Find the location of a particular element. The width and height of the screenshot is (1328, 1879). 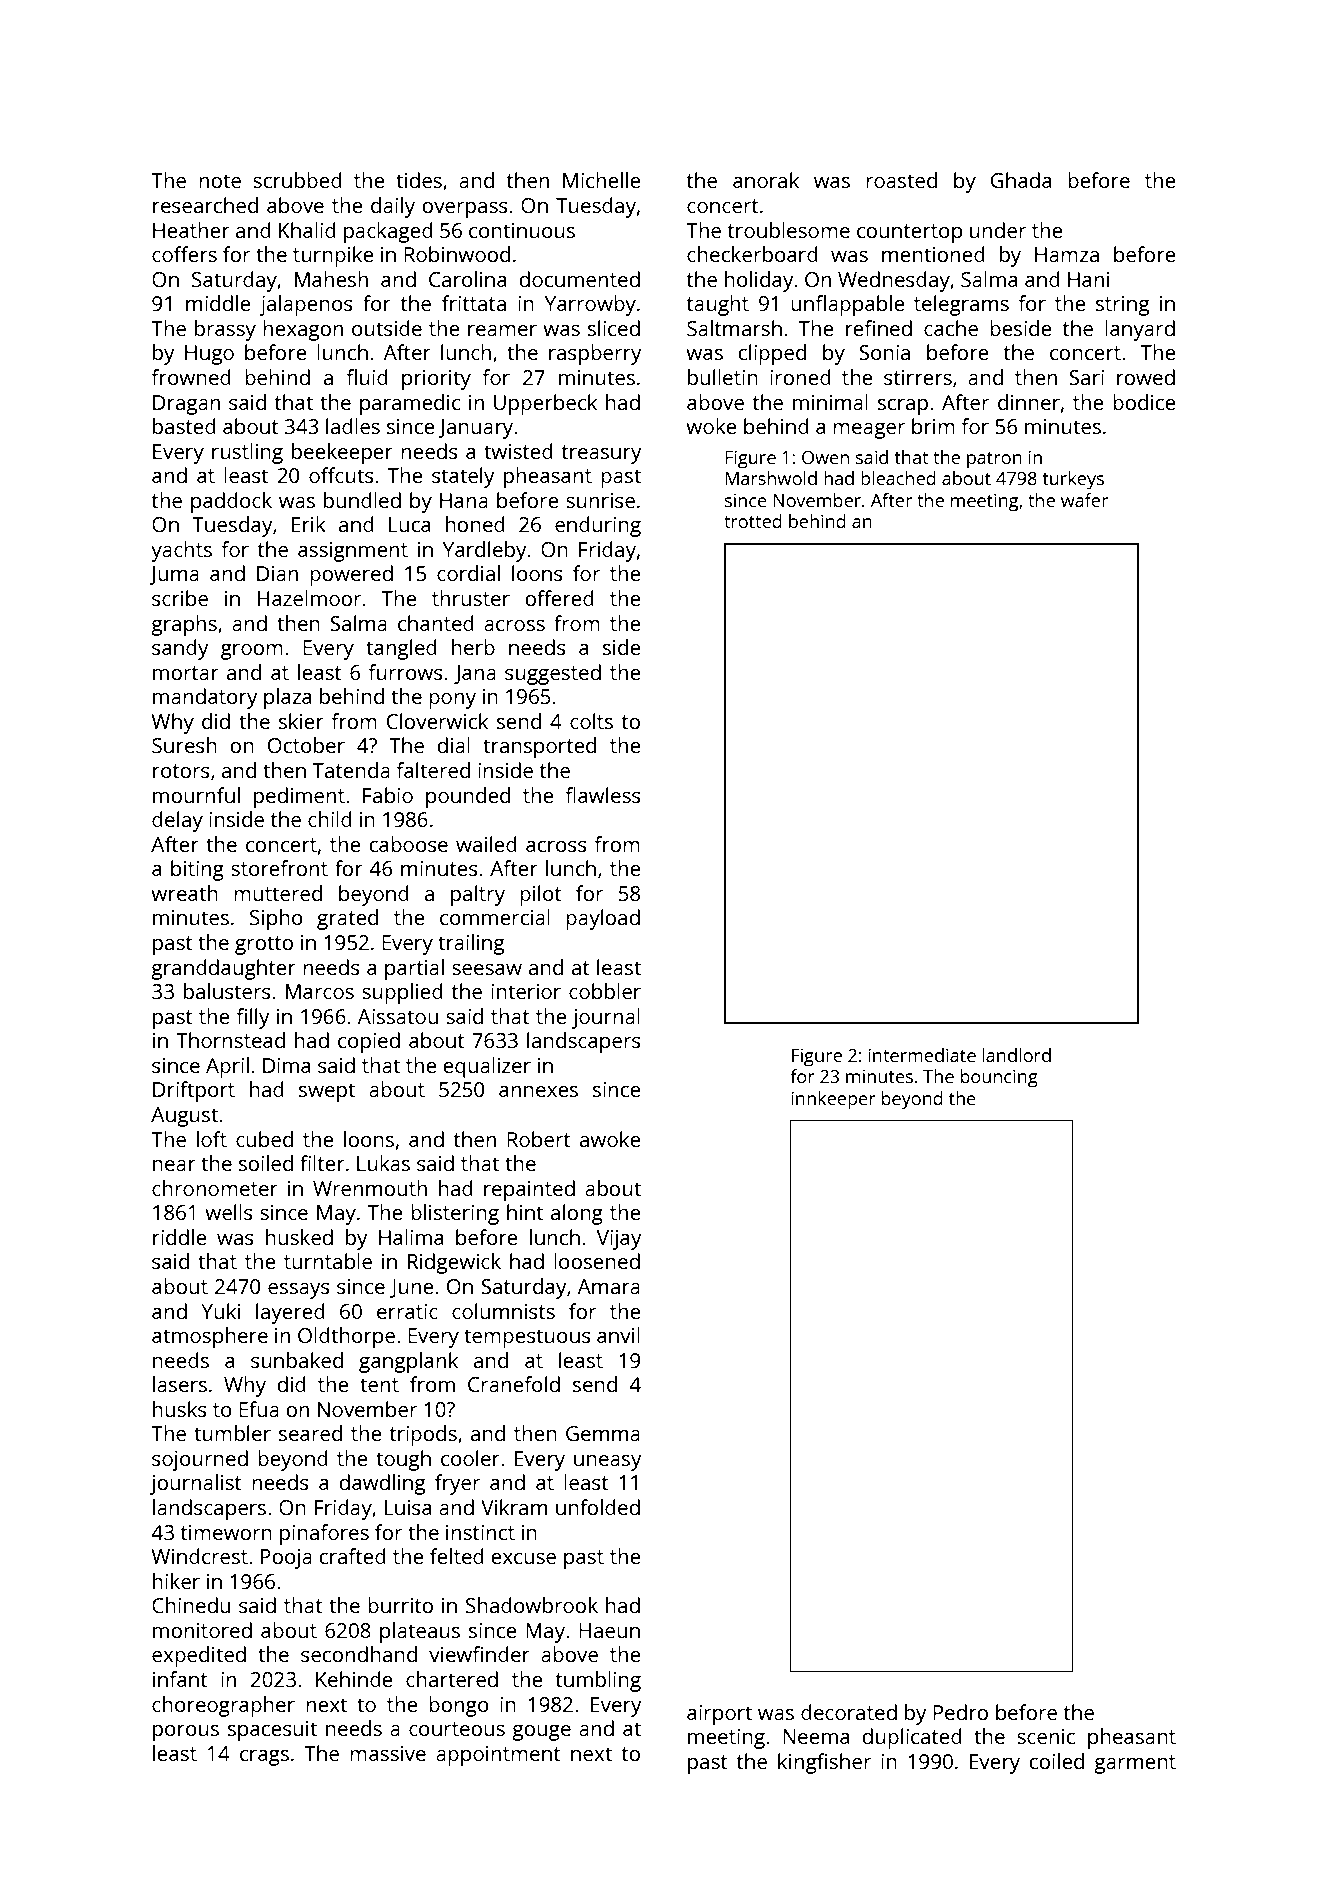

flawless is located at coordinates (603, 795).
